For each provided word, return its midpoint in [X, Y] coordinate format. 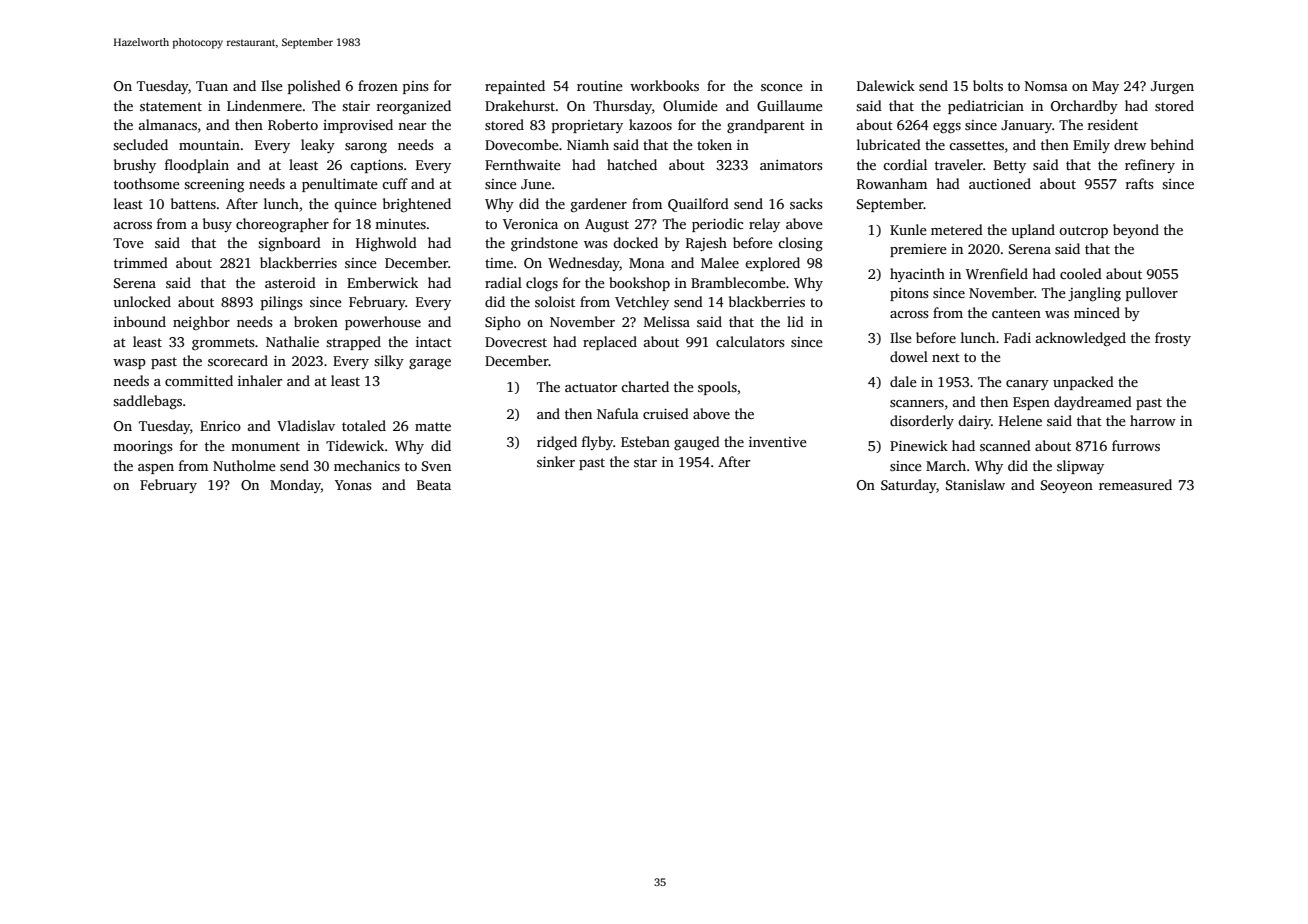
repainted [515, 87]
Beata [434, 485]
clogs [542, 284]
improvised [358, 126]
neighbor [201, 323]
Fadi [1017, 337]
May [1105, 87]
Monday [295, 486]
